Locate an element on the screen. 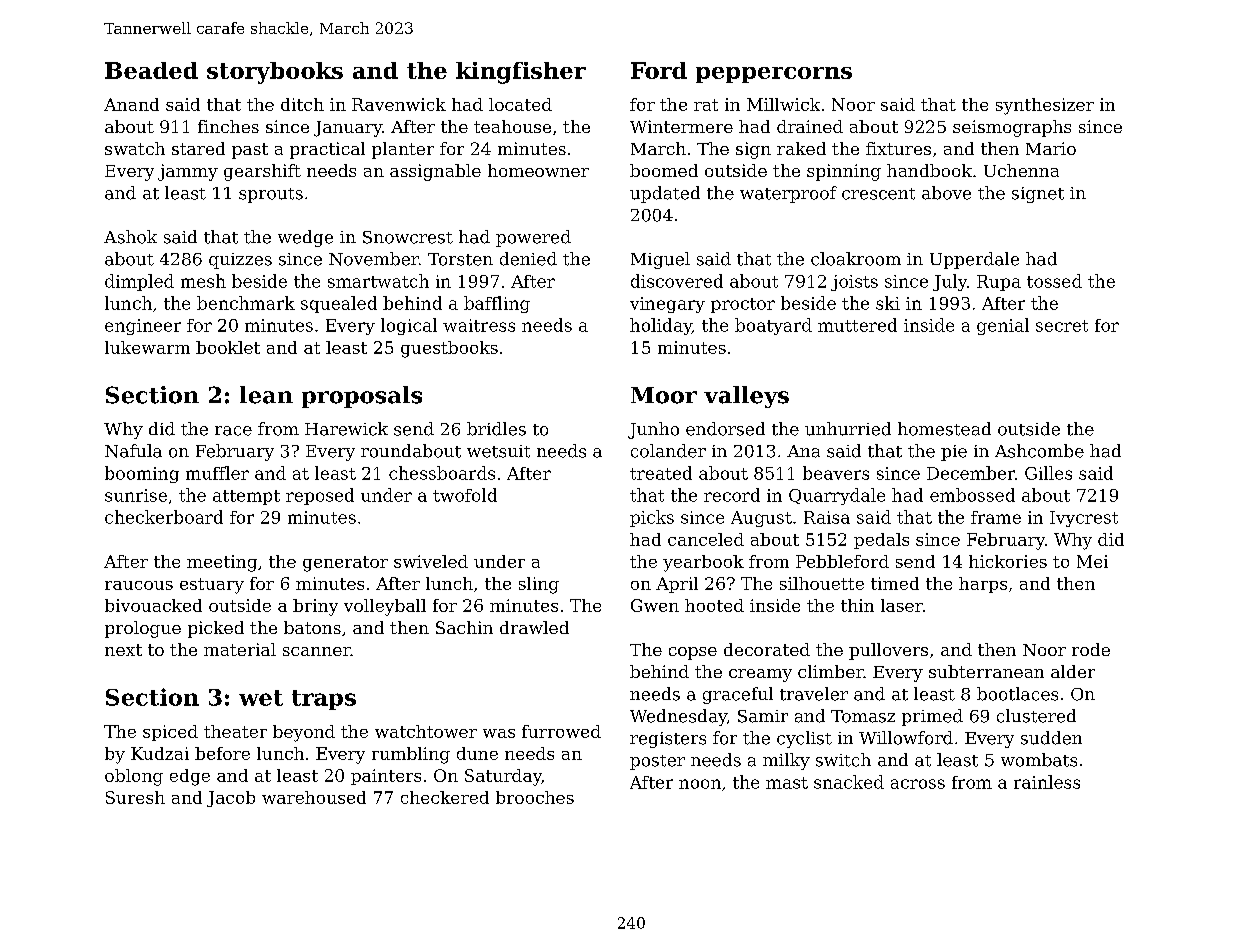 The width and height of the screenshot is (1233, 952). Anand is located at coordinates (131, 104).
